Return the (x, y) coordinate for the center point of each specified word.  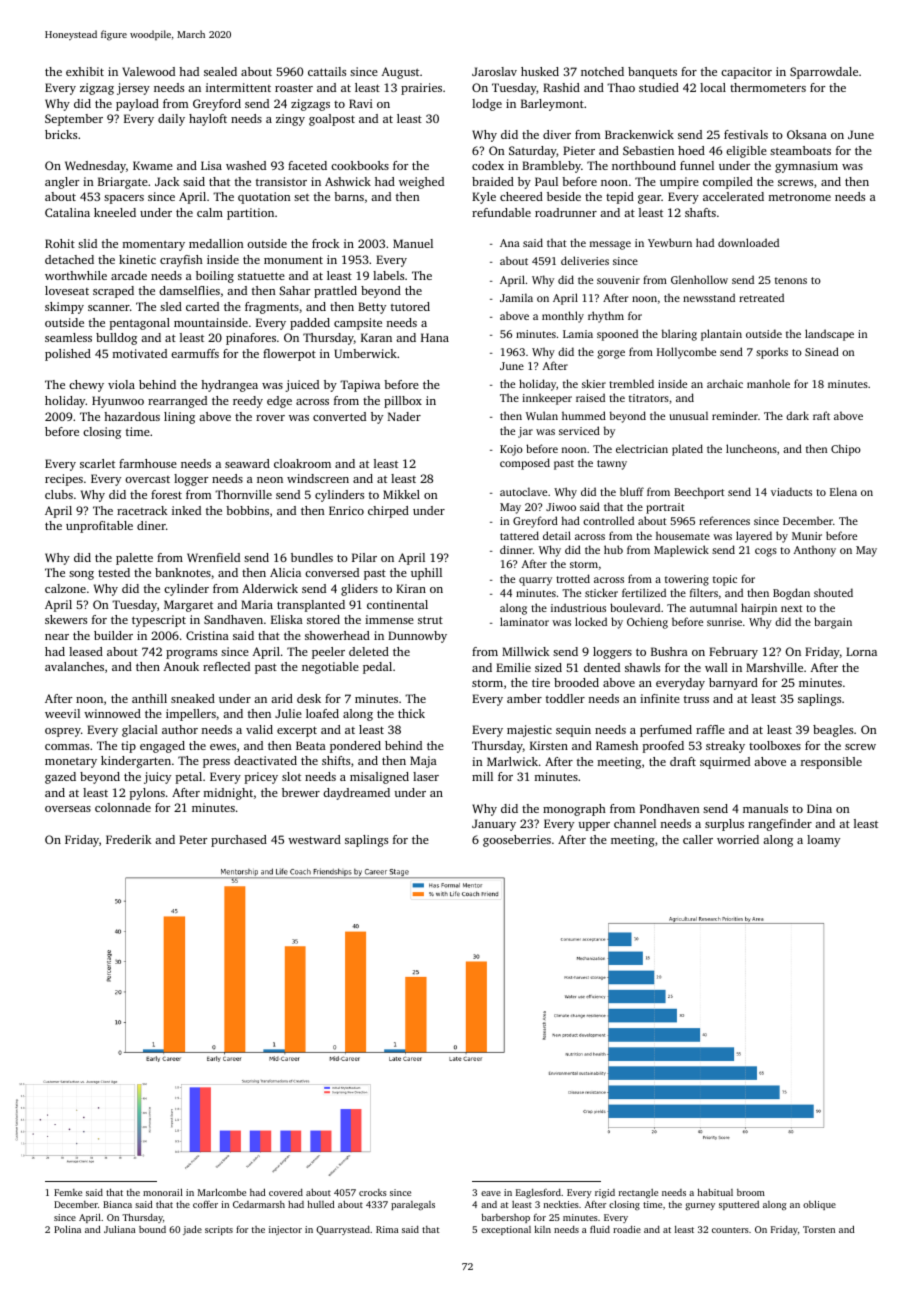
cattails (327, 71)
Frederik (129, 839)
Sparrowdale (824, 73)
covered (286, 1192)
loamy (823, 841)
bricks (61, 134)
